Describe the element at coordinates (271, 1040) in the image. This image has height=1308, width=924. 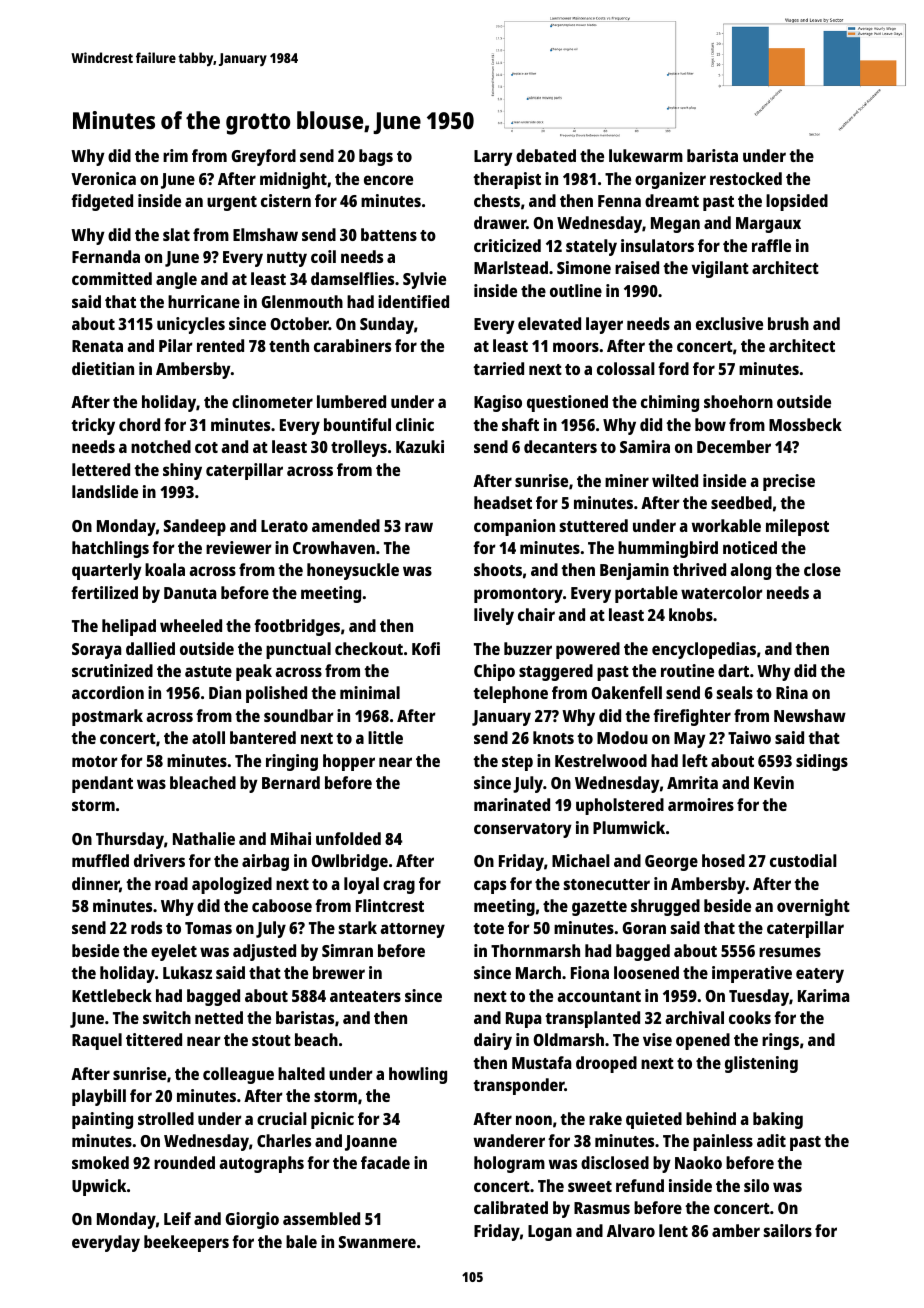
I see `stout` at that location.
